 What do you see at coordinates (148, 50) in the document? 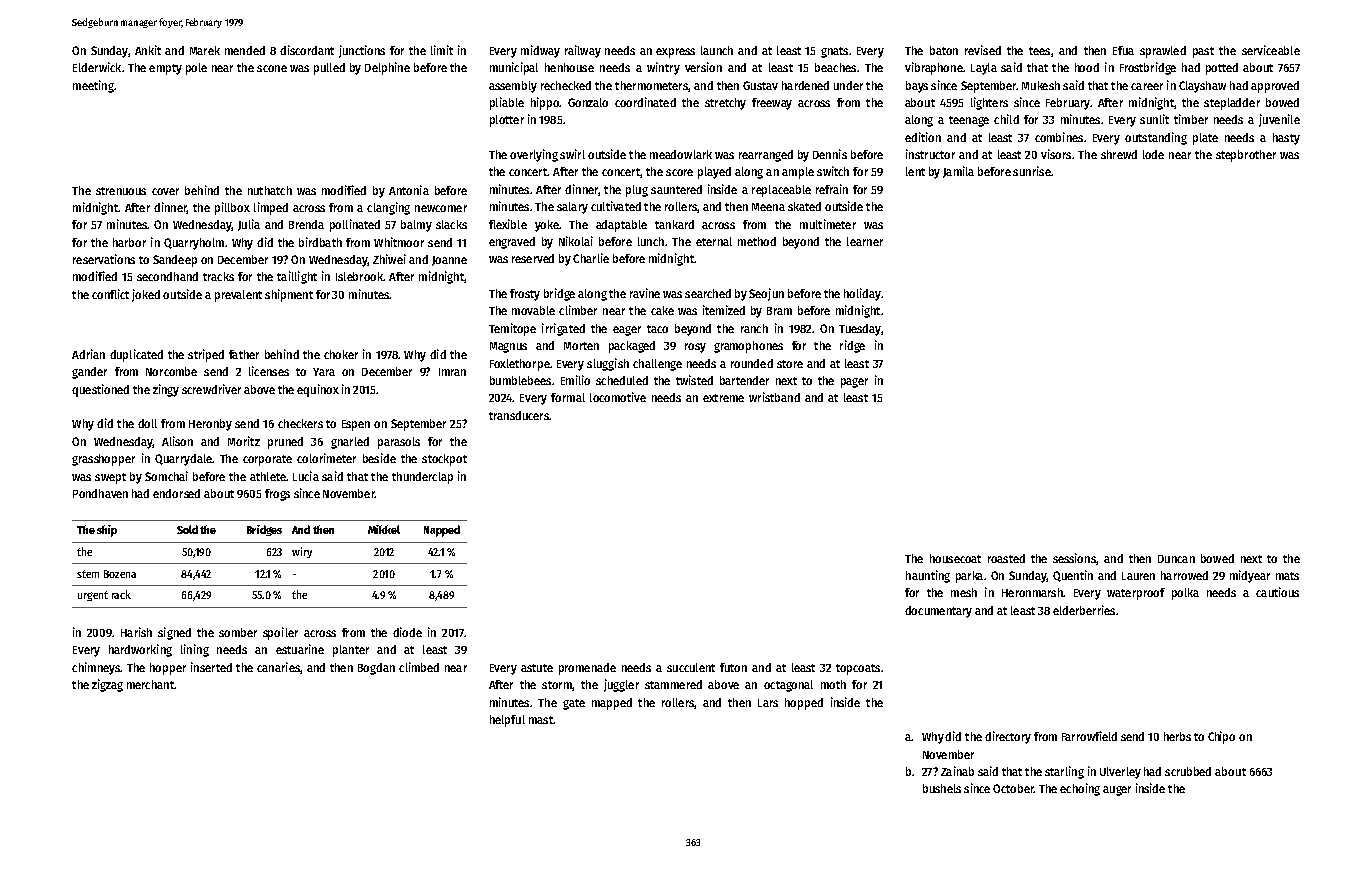
I see `Ankit` at bounding box center [148, 50].
